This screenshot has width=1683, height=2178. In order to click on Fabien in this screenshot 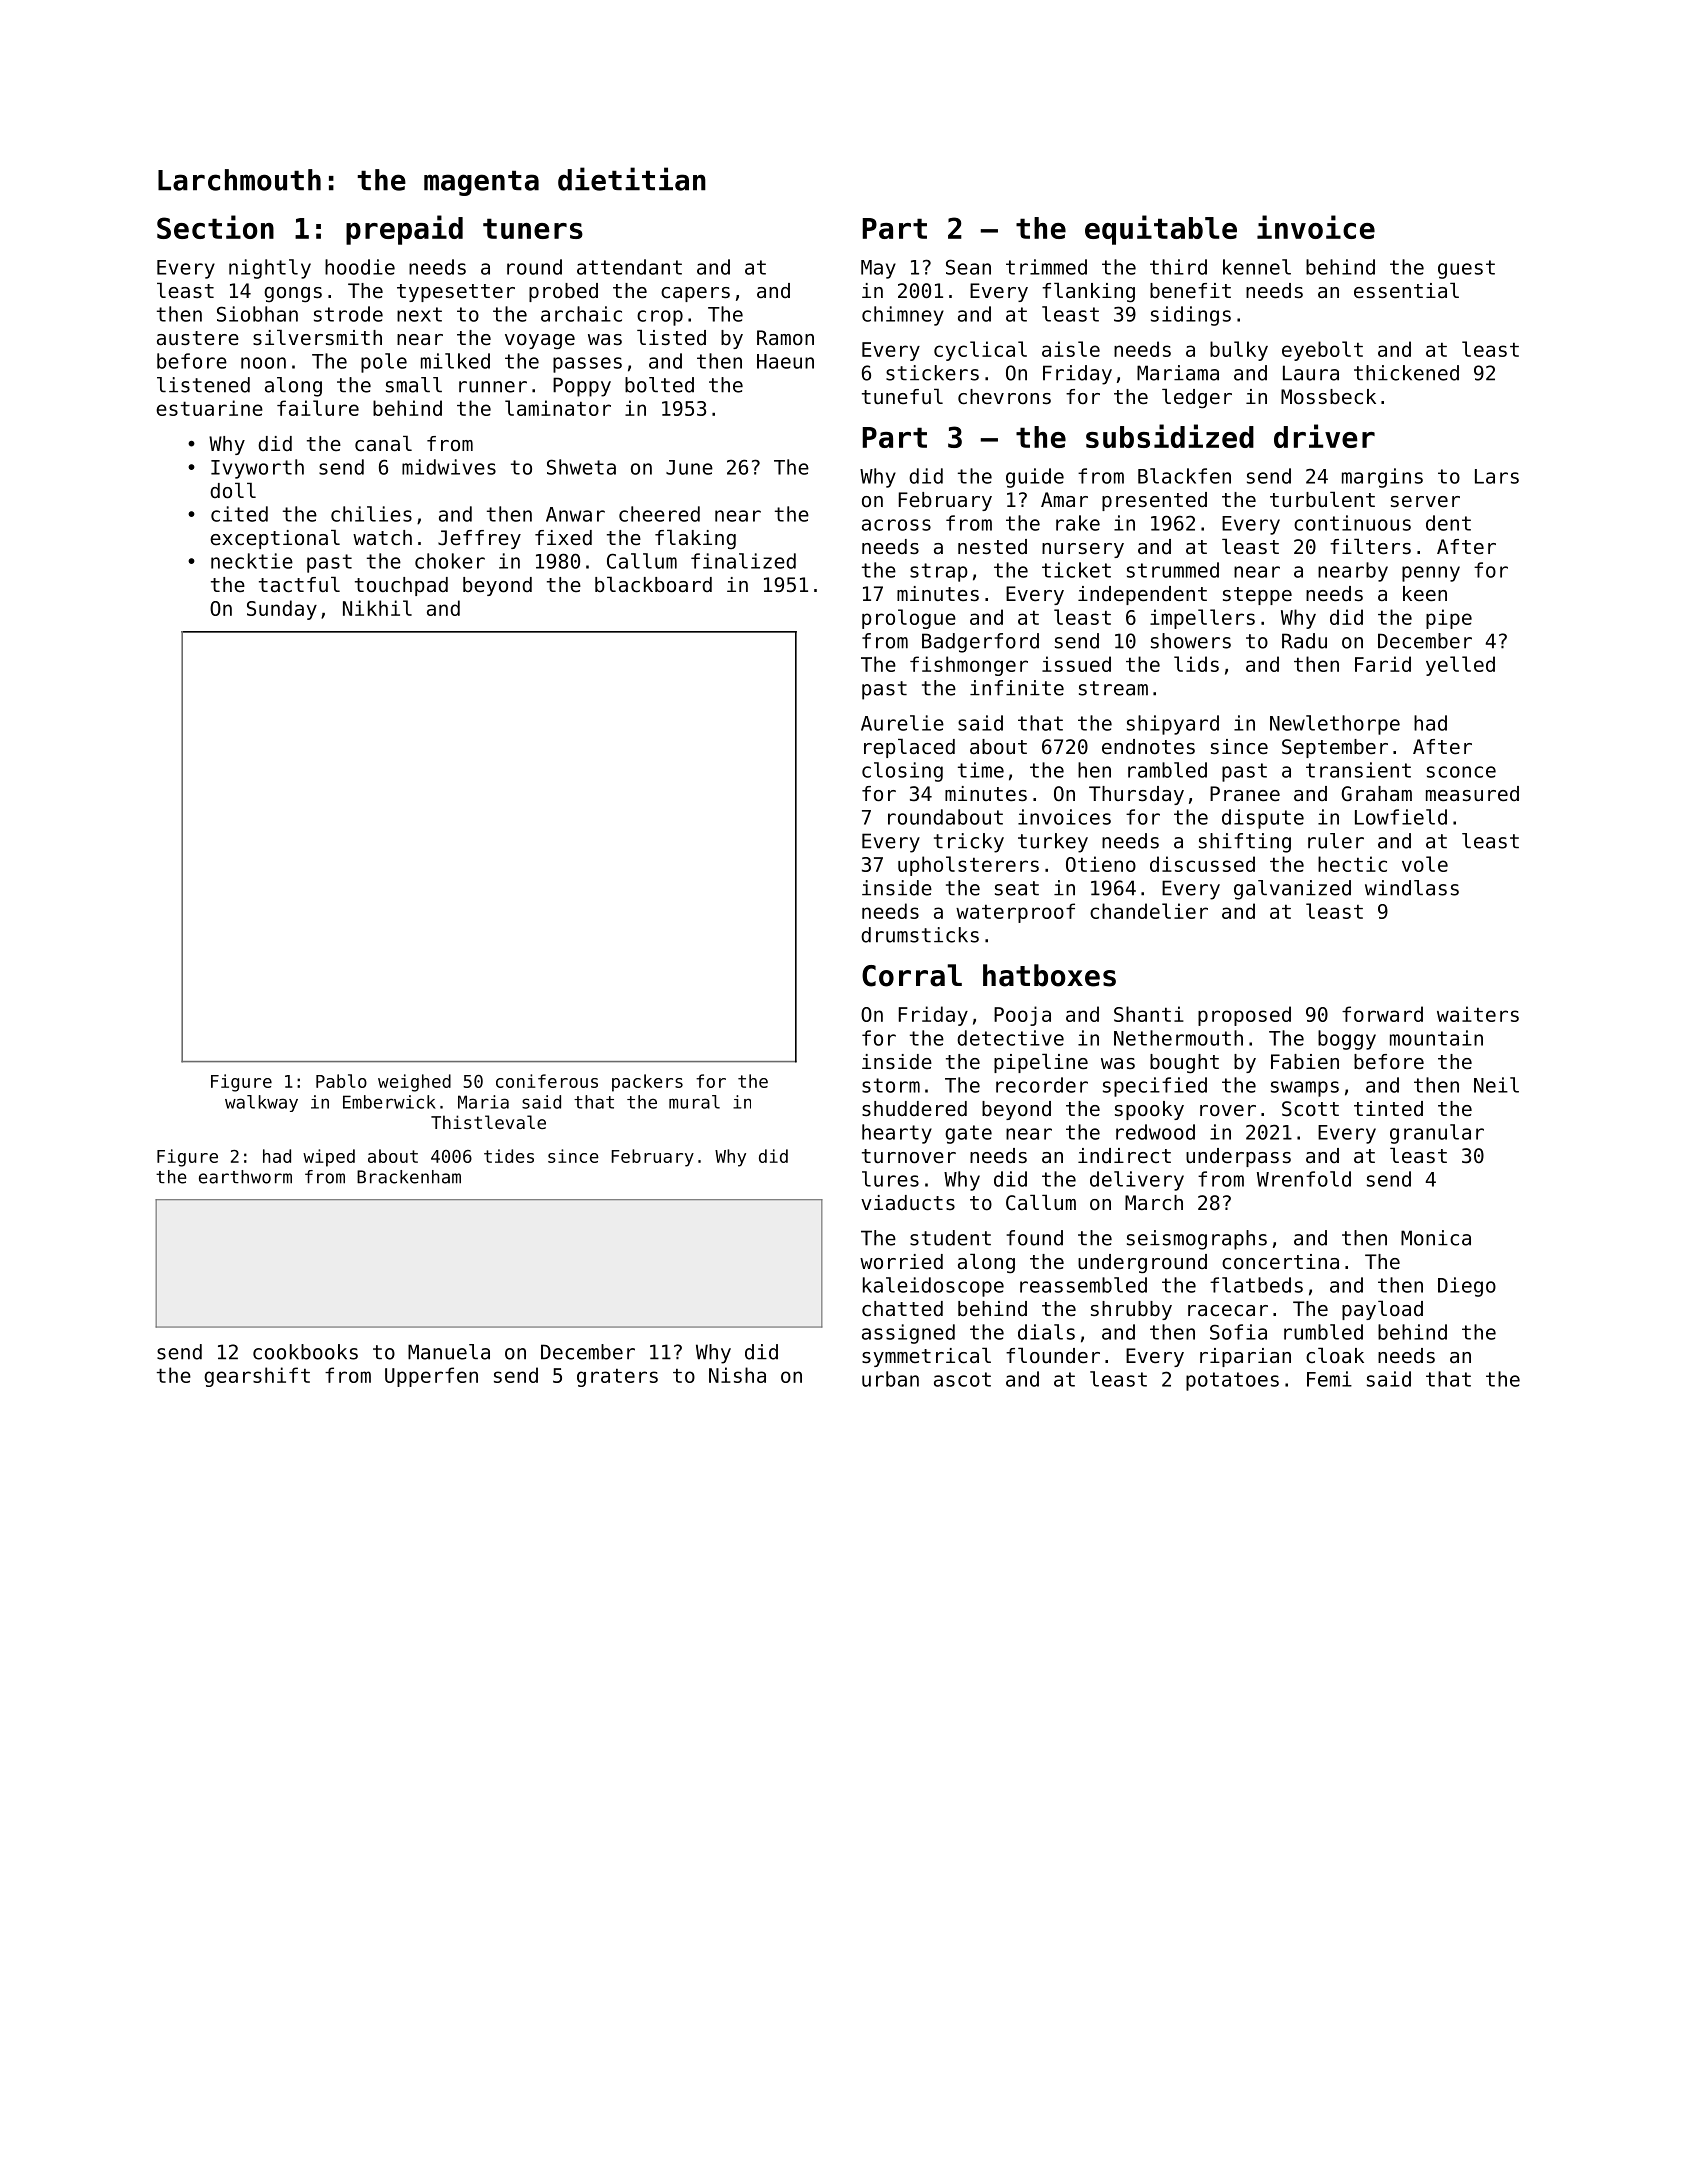, I will do `click(1305, 1062)`.
